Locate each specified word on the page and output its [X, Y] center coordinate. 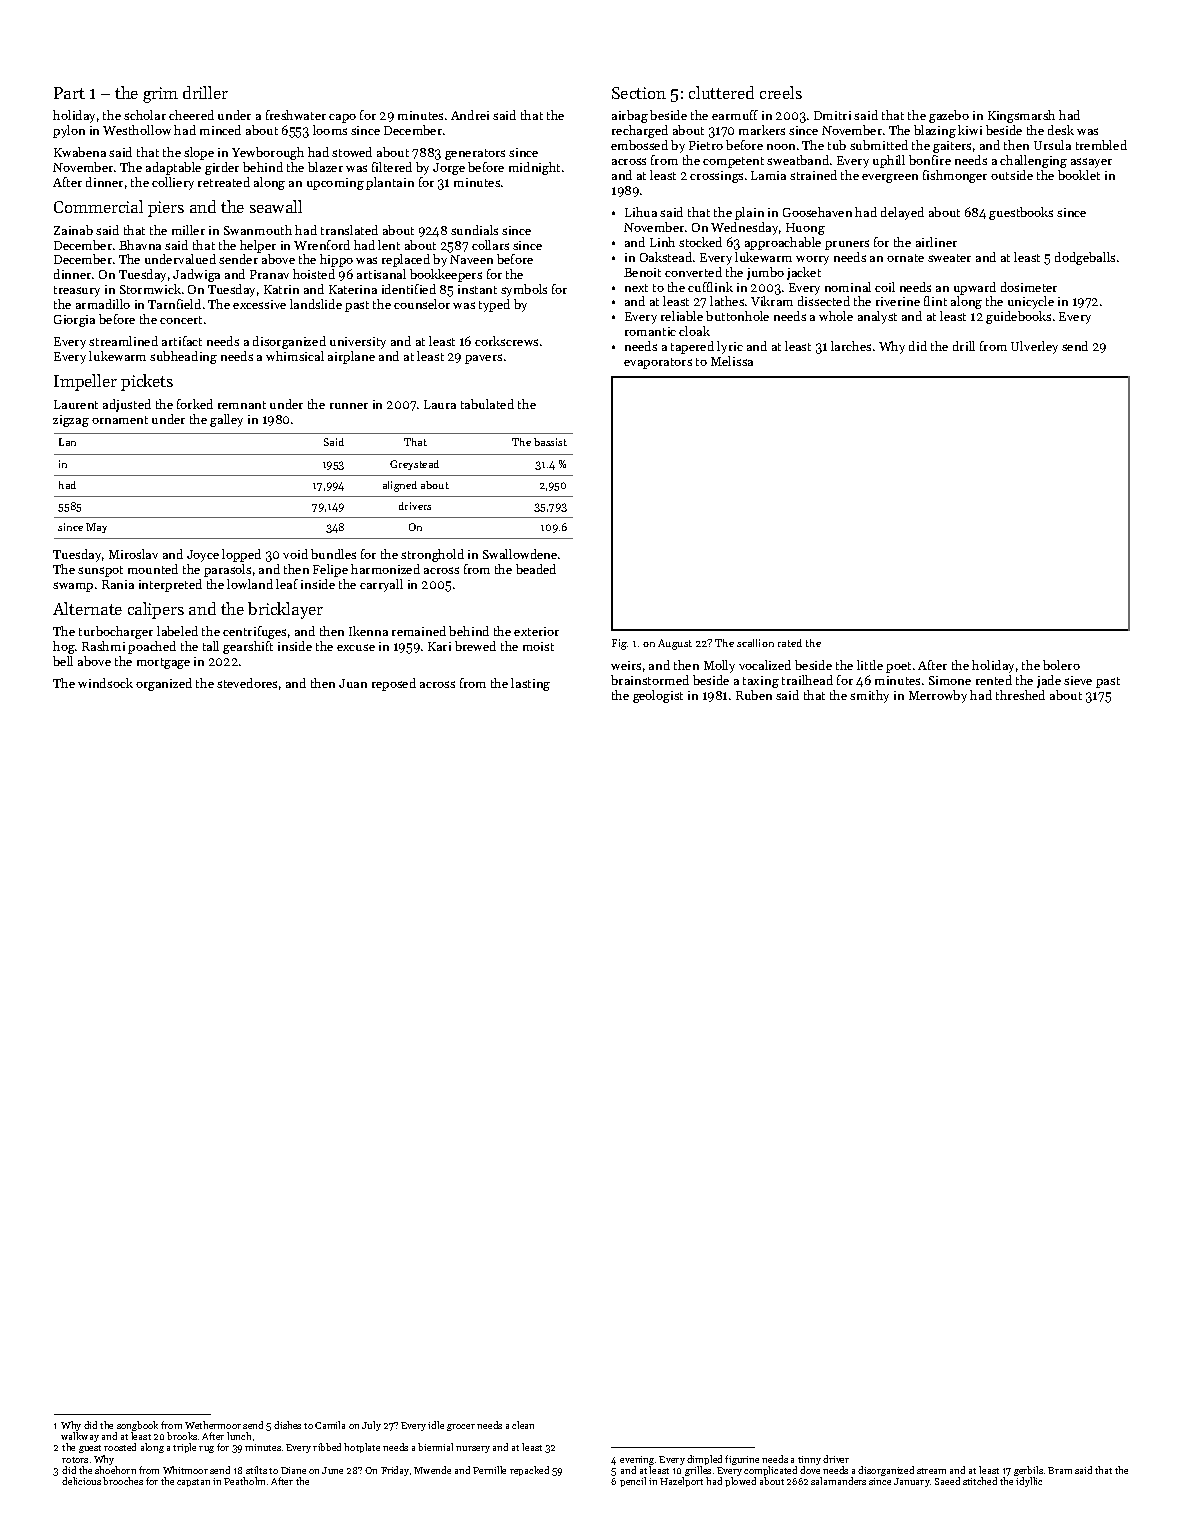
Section [639, 93]
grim [160, 95]
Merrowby [938, 696]
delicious [81, 1481]
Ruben [754, 695]
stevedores [247, 683]
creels [781, 92]
